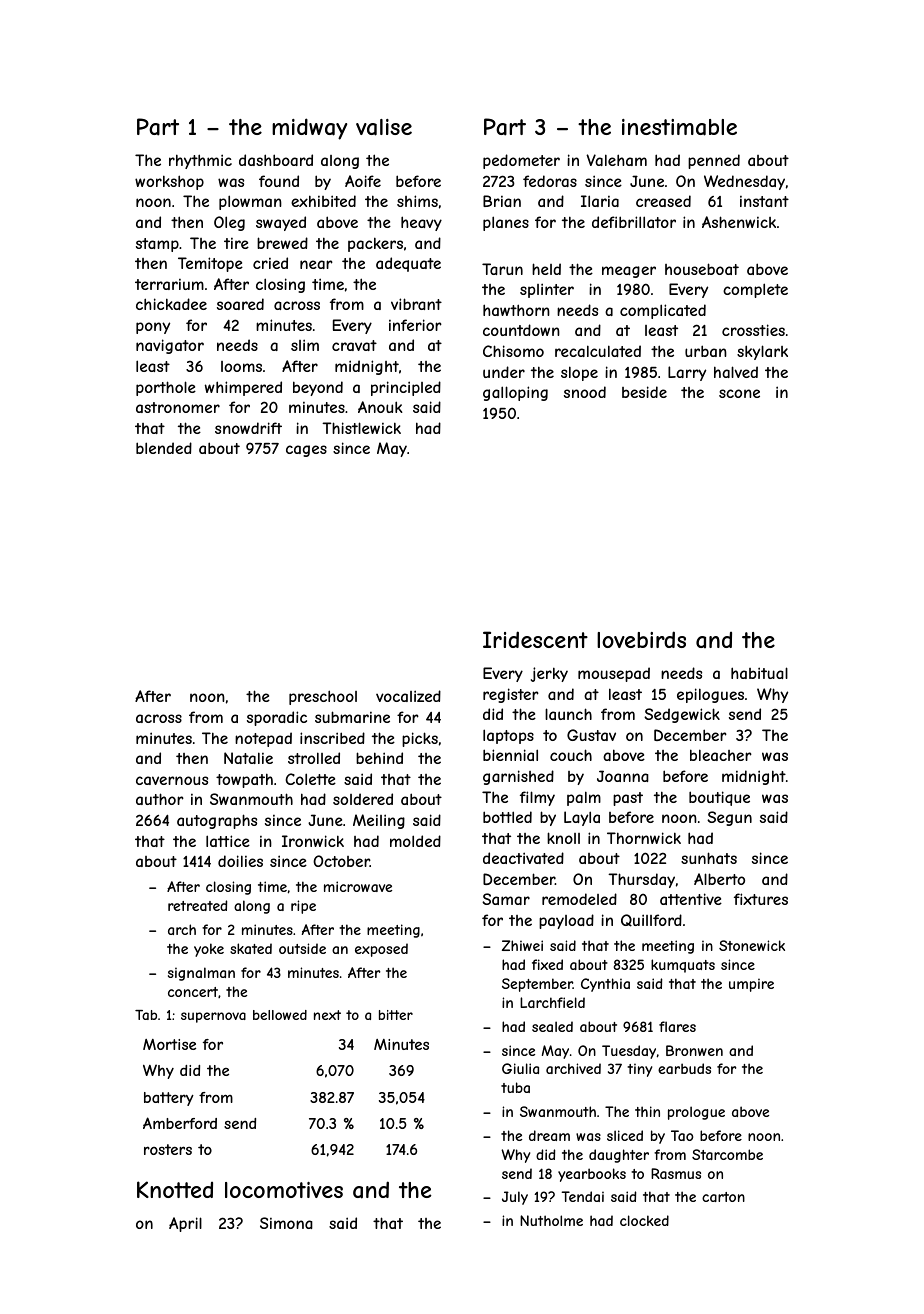 This document has height=1314, width=924. What do you see at coordinates (381, 950) in the document?
I see `exposed` at bounding box center [381, 950].
